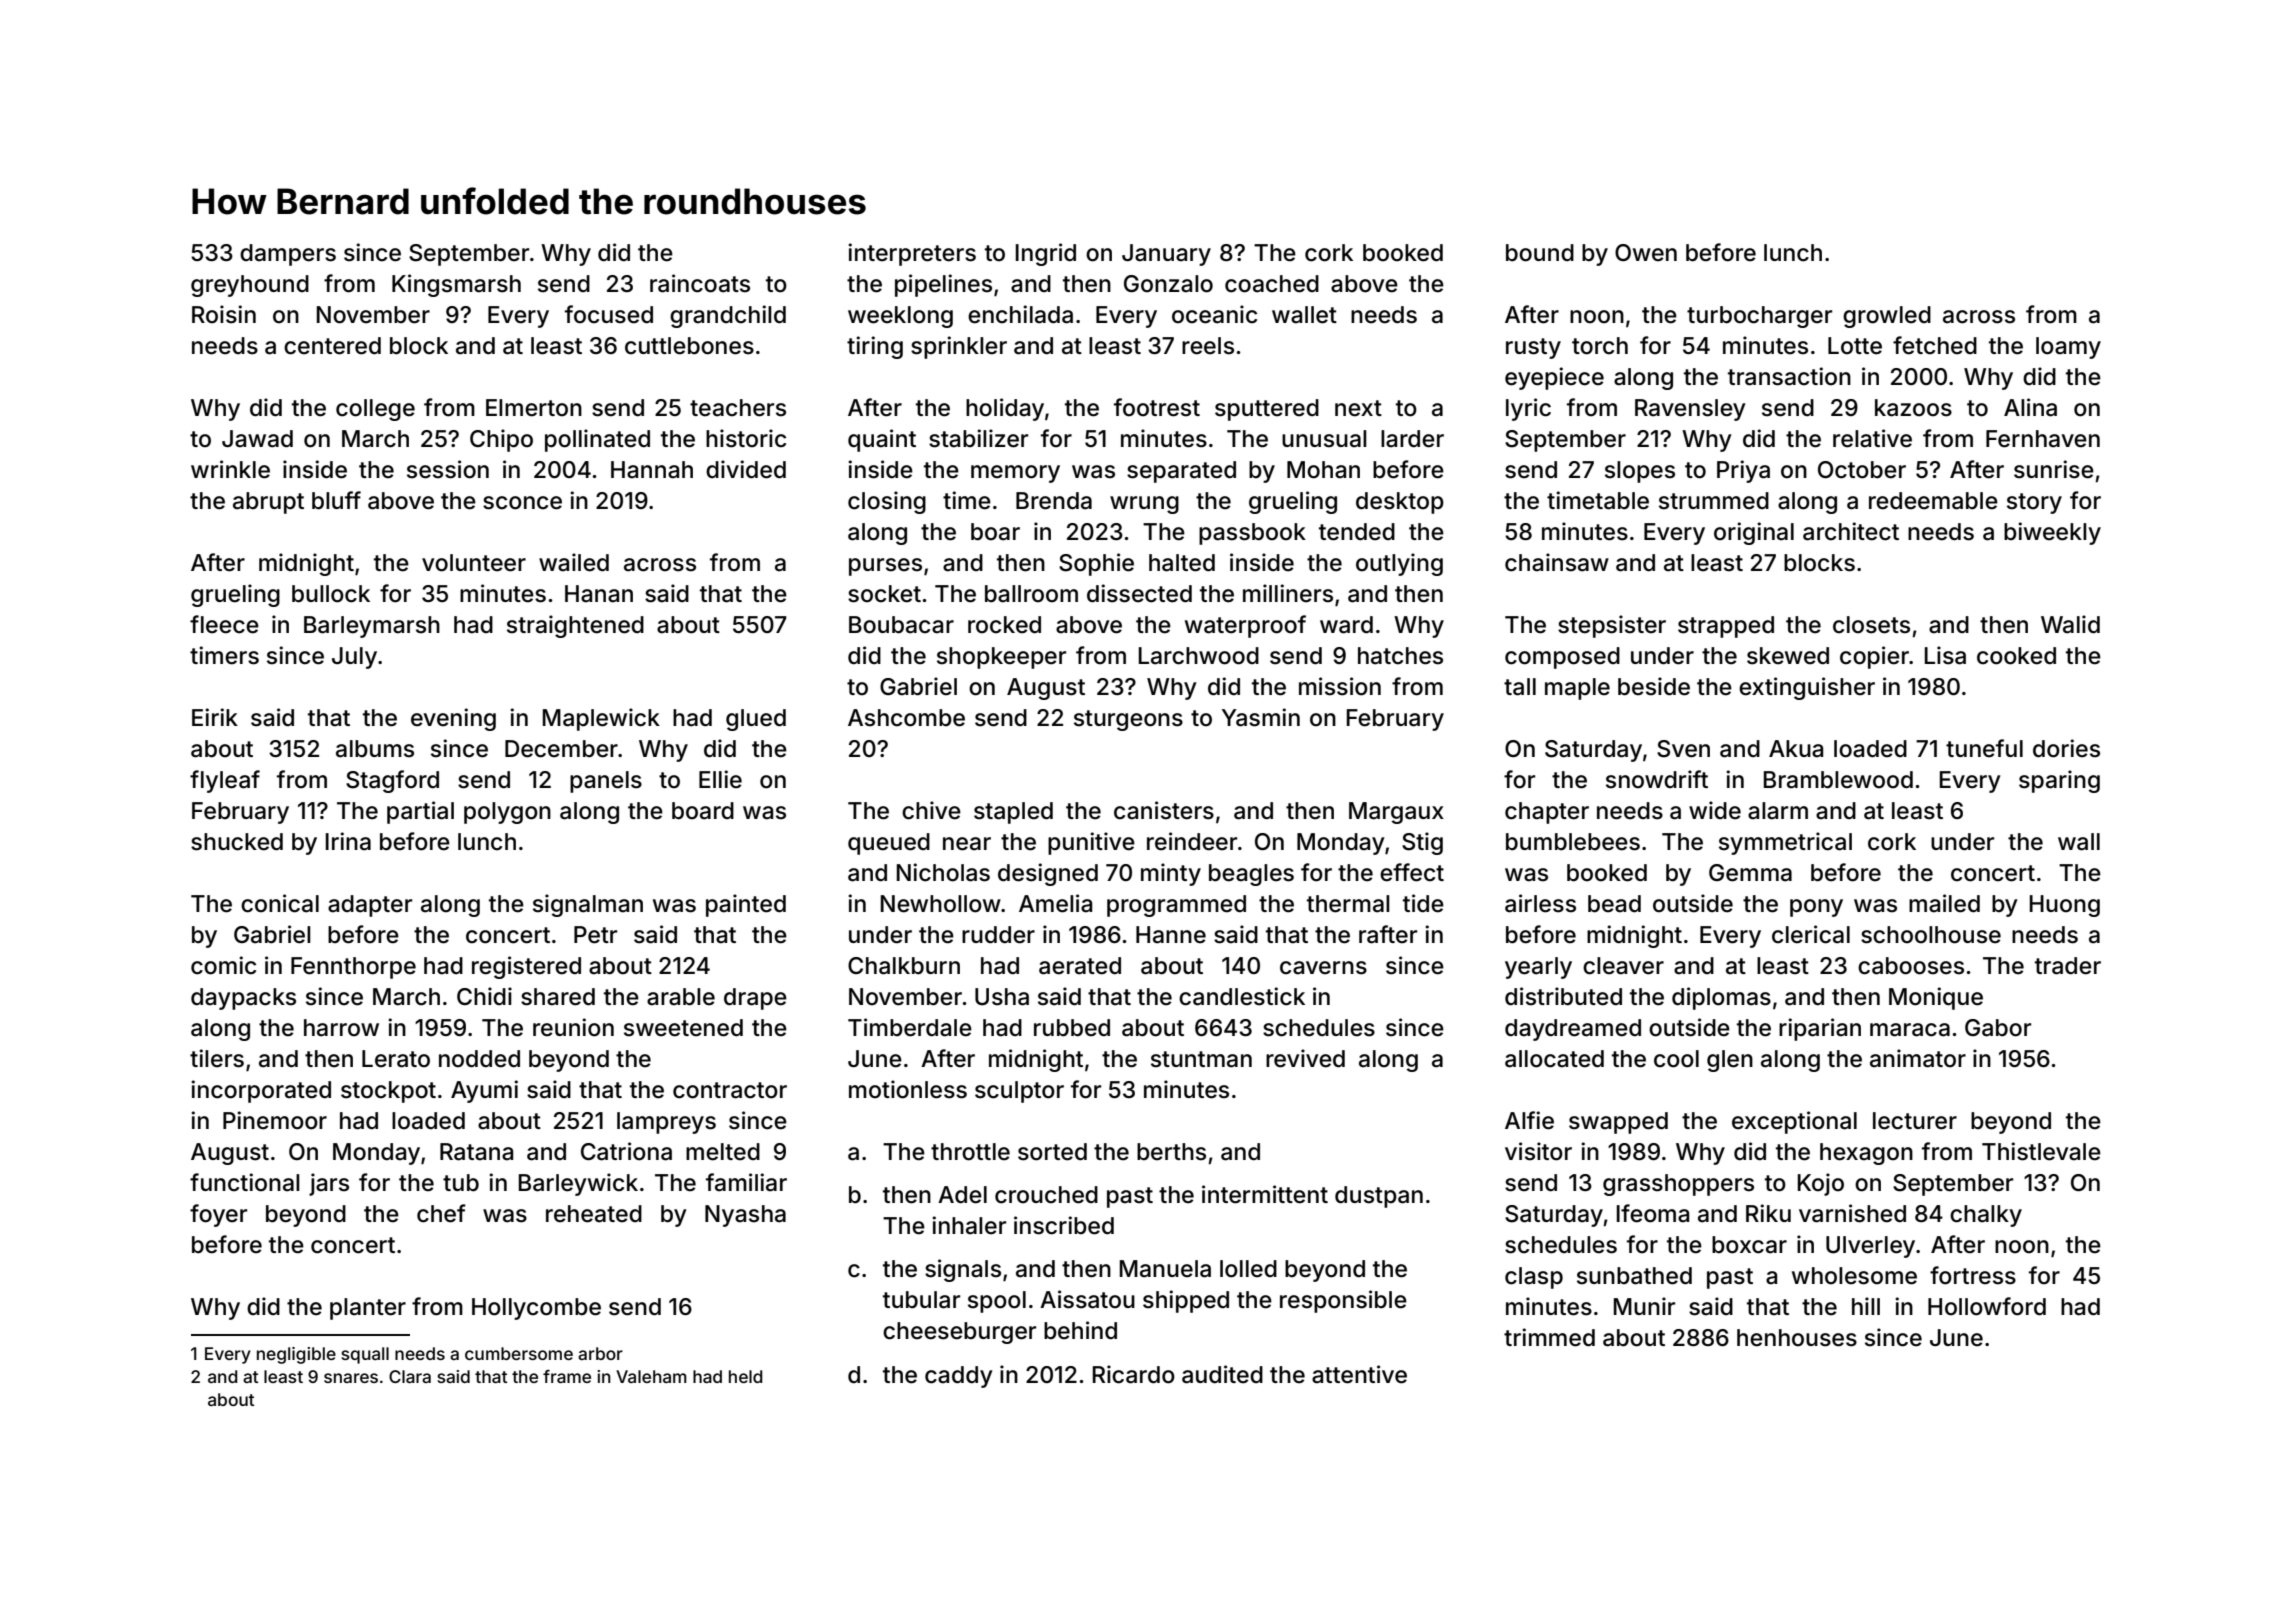 The image size is (2292, 1620). Describe the element at coordinates (1002, 997) in the screenshot. I see `Usha` at that location.
